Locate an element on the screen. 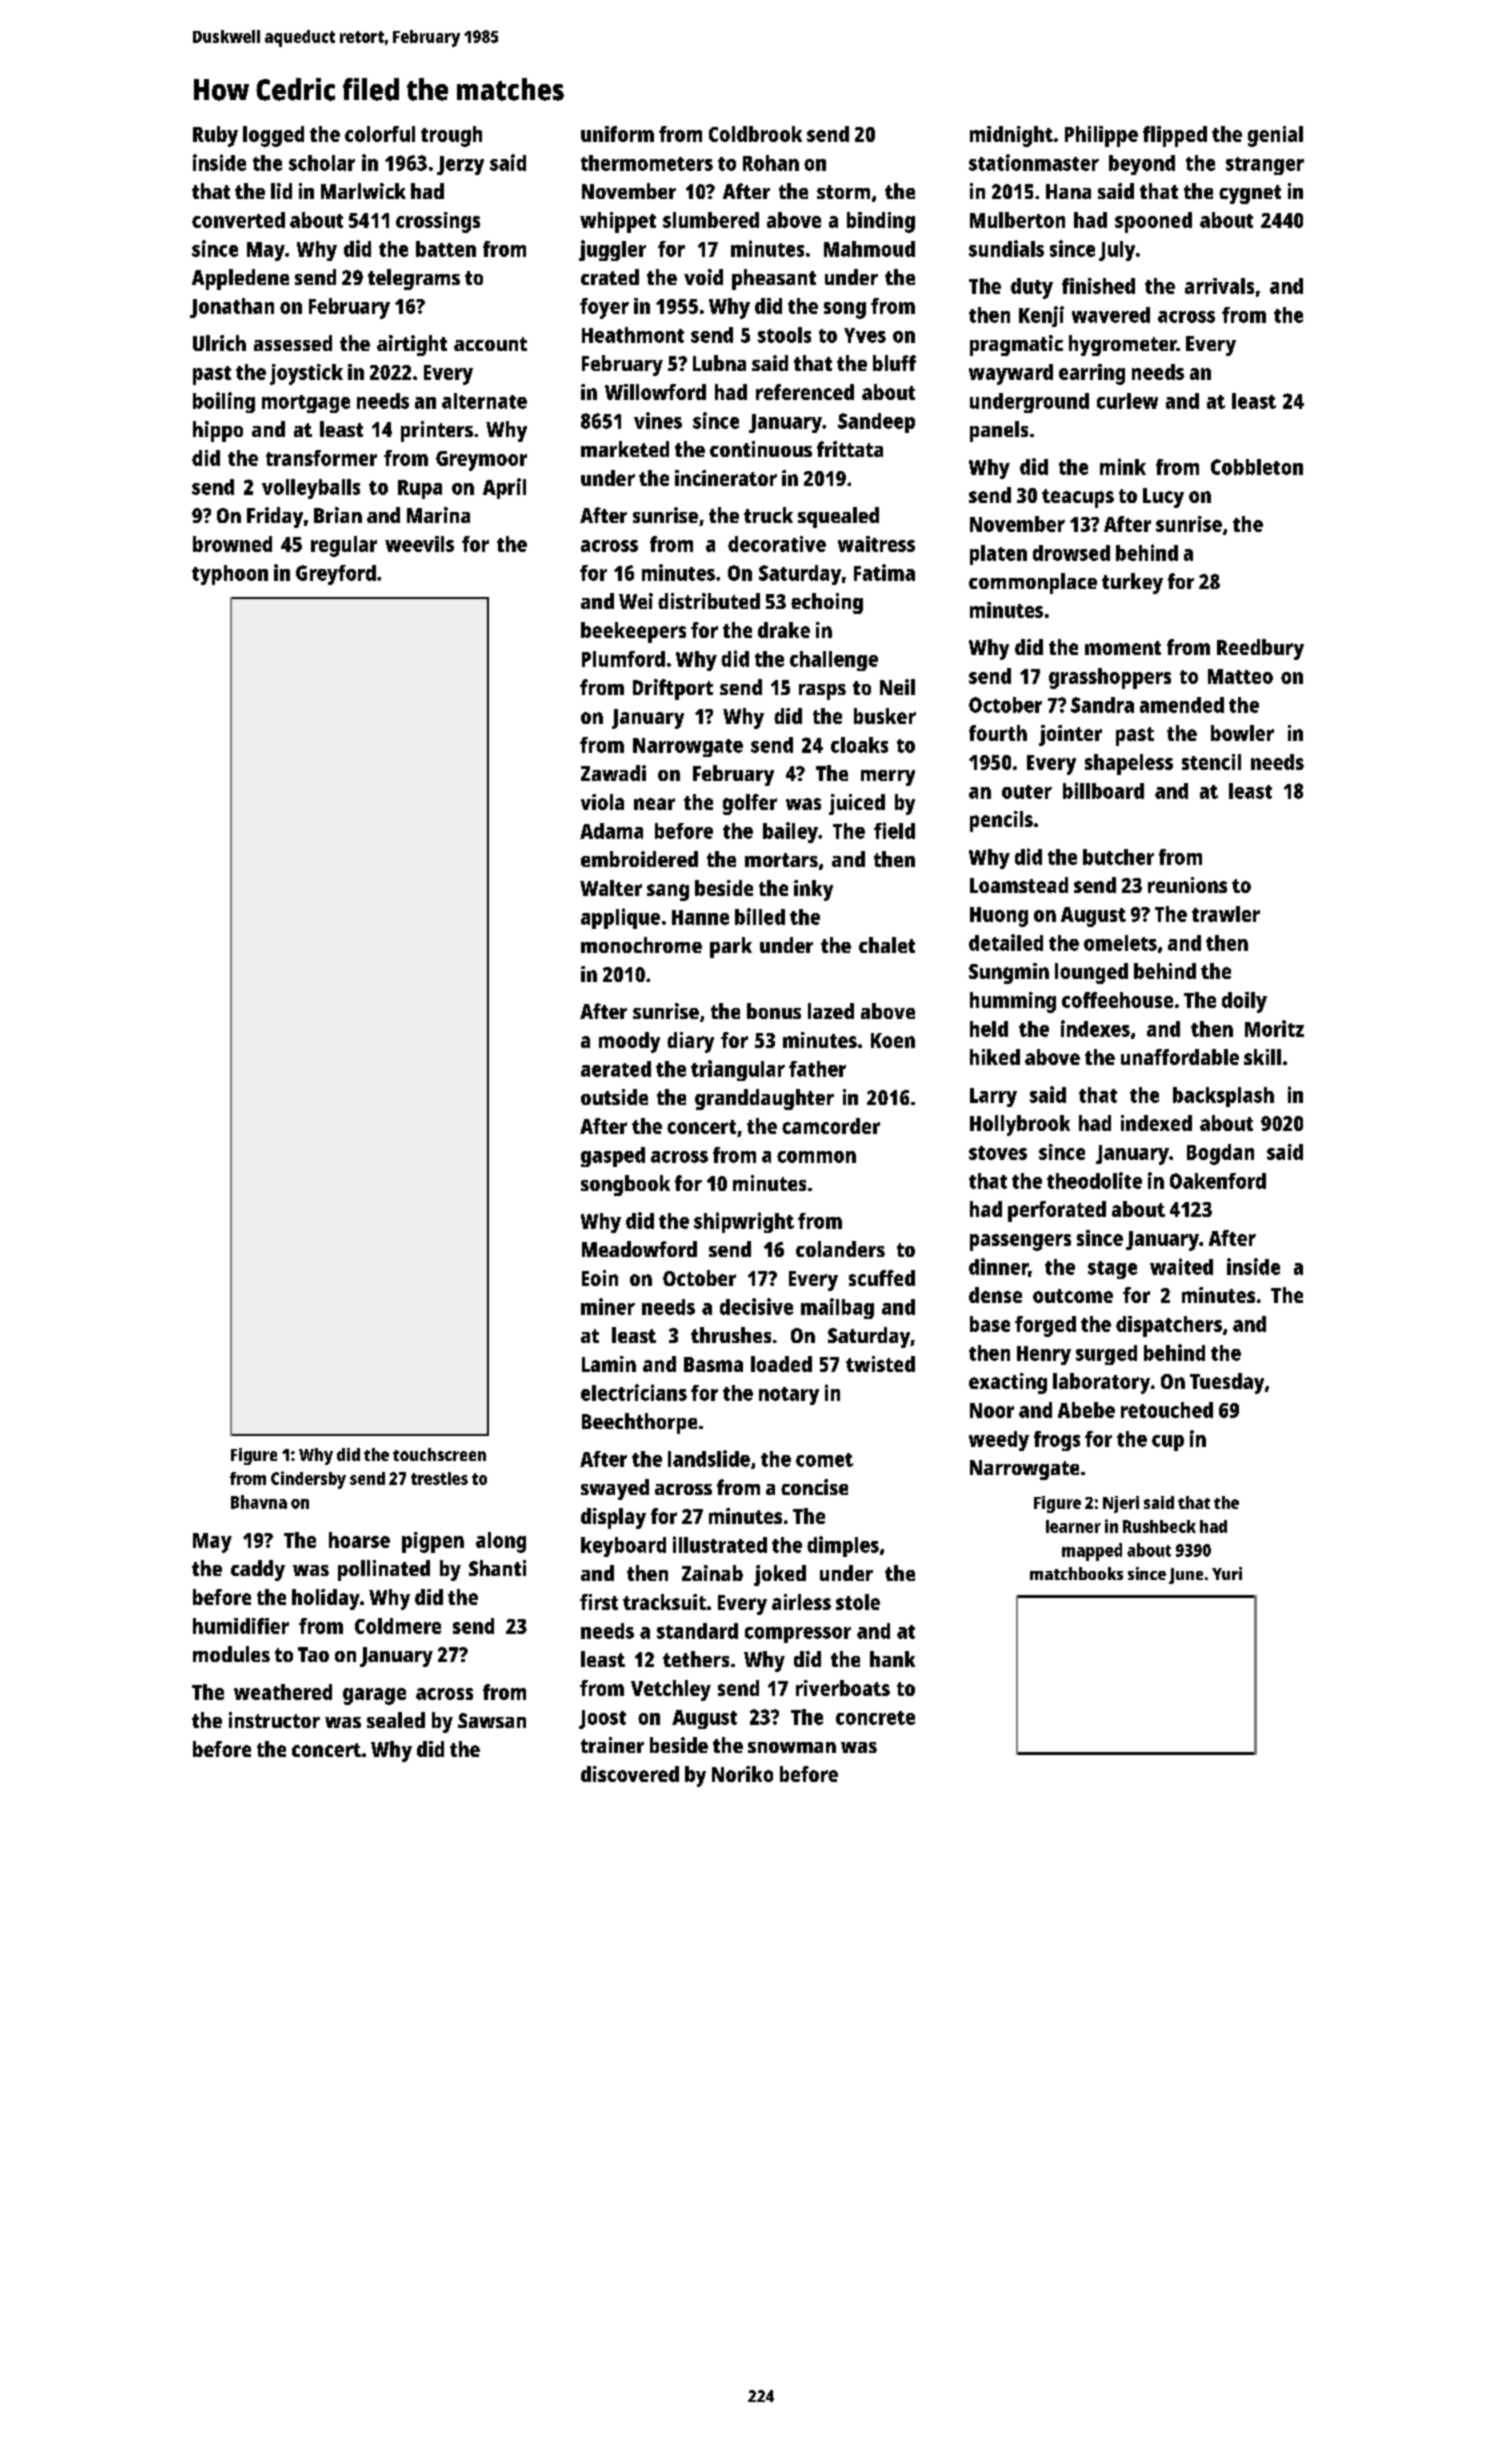  logged is located at coordinates (273, 136).
